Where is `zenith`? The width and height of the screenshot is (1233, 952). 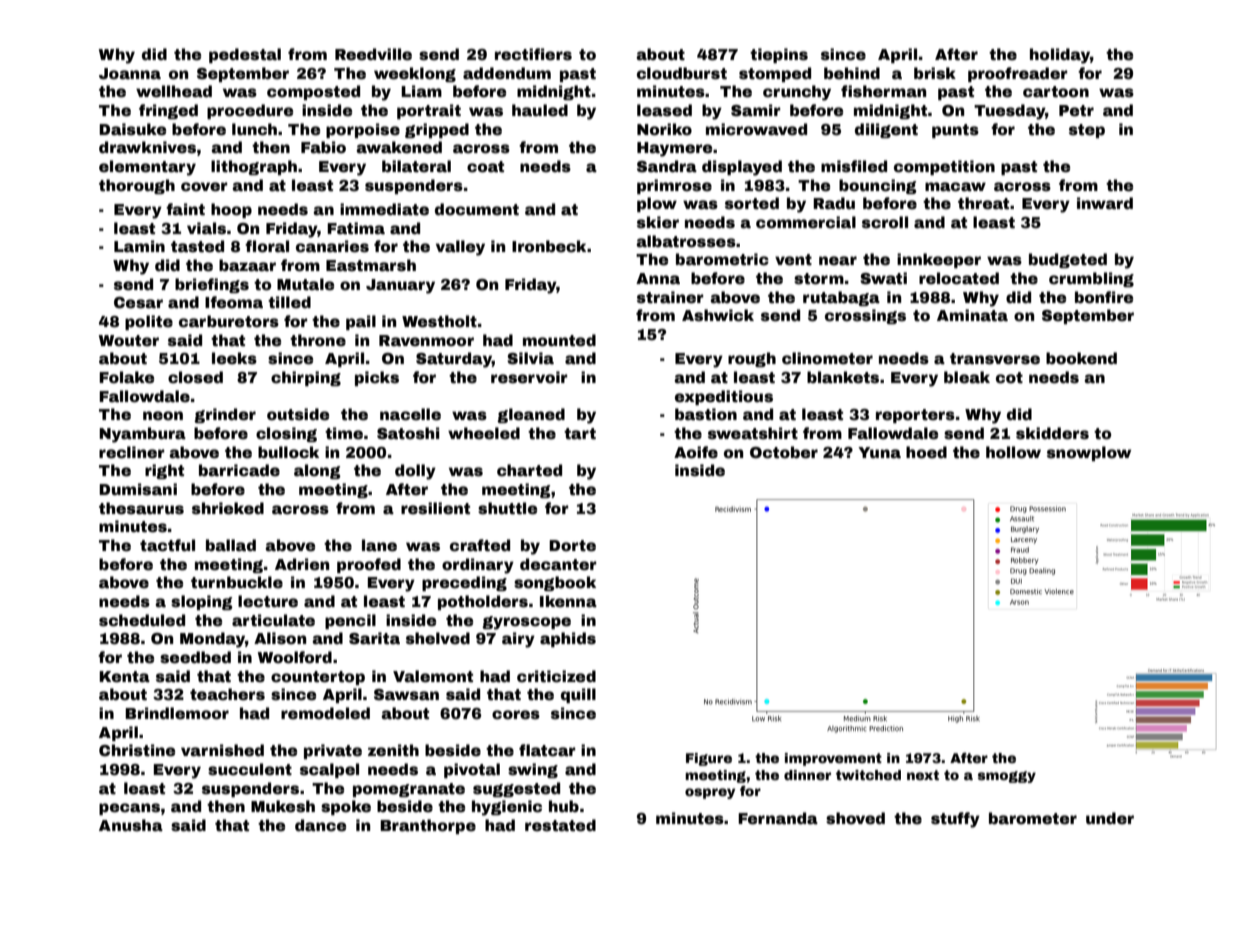
zenith is located at coordinates (393, 750).
